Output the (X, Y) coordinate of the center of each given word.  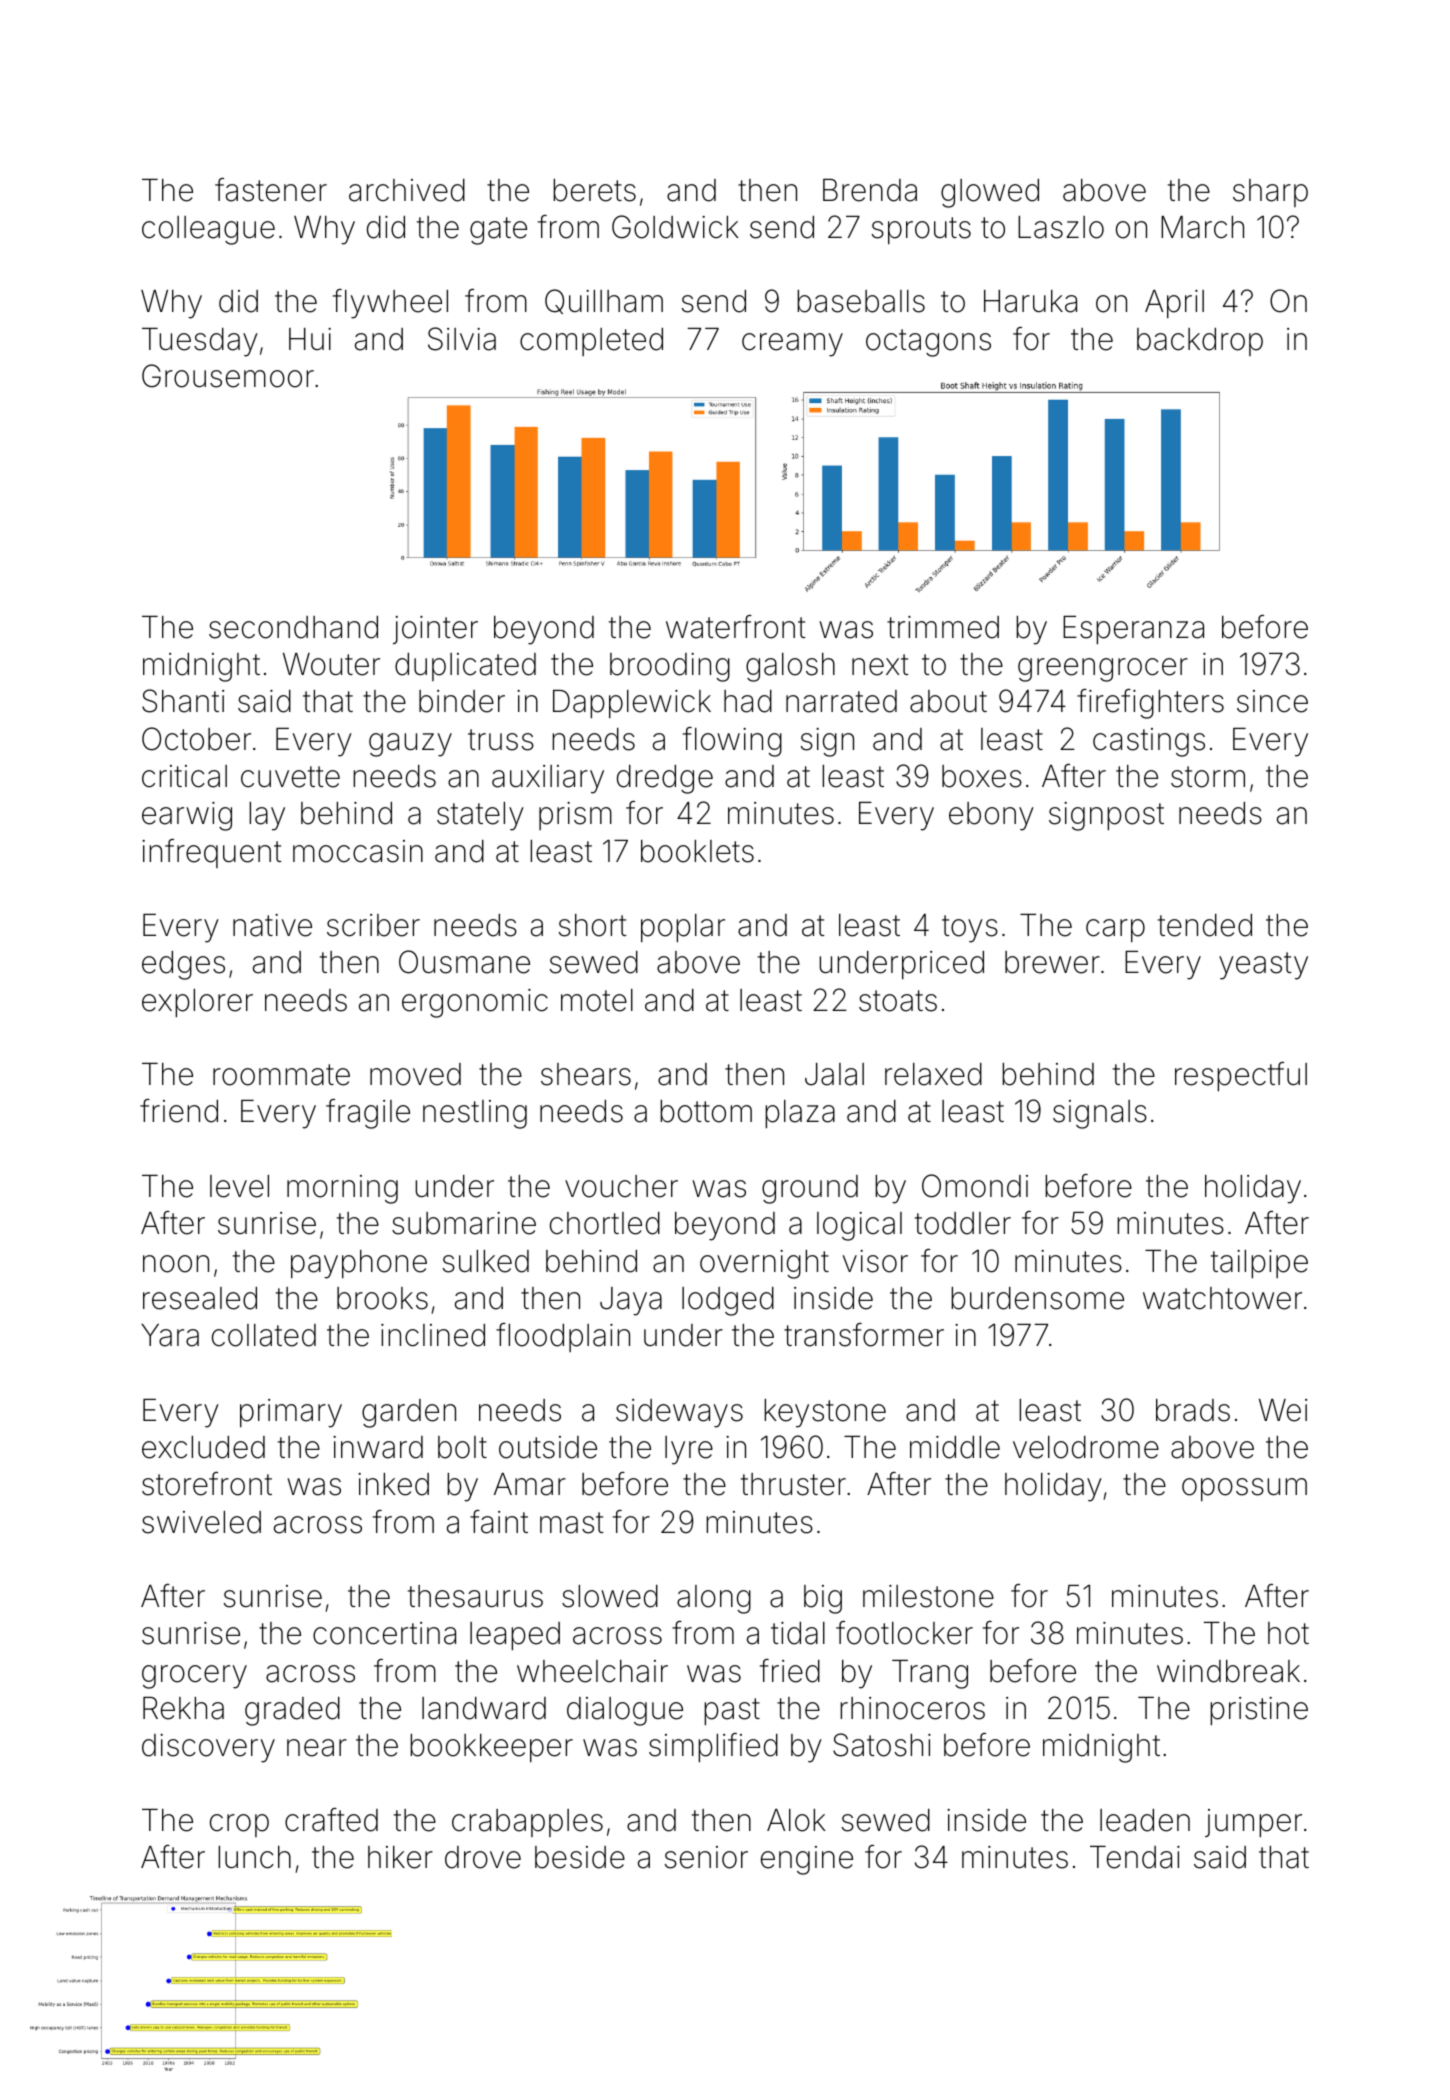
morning (342, 1189)
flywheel (390, 304)
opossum (1244, 1489)
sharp (1270, 193)
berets (594, 190)
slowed (610, 1596)
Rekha (183, 1708)
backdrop (1200, 342)
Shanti (183, 701)
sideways (679, 1413)
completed (591, 342)
